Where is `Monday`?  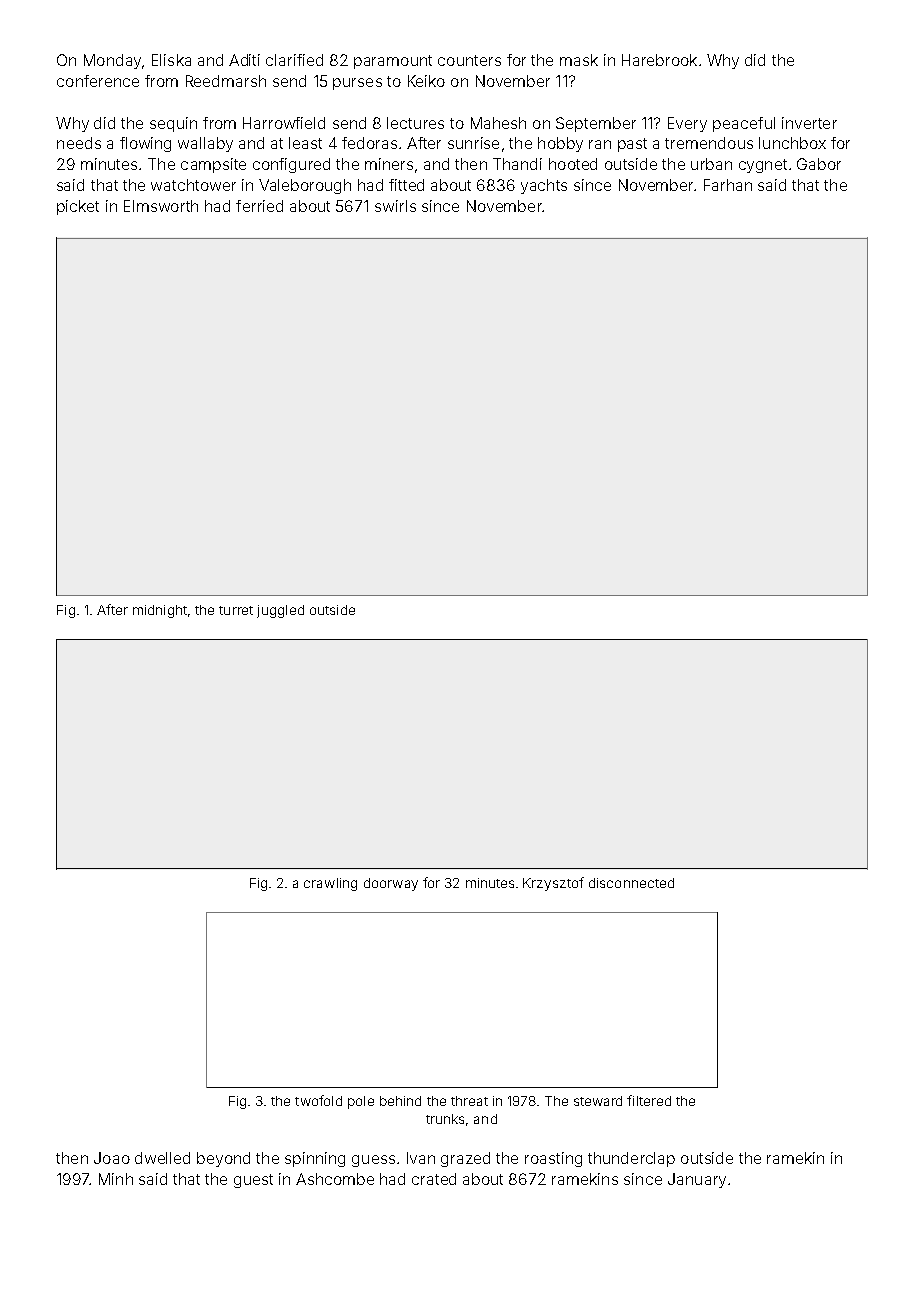 Monday is located at coordinates (112, 61).
